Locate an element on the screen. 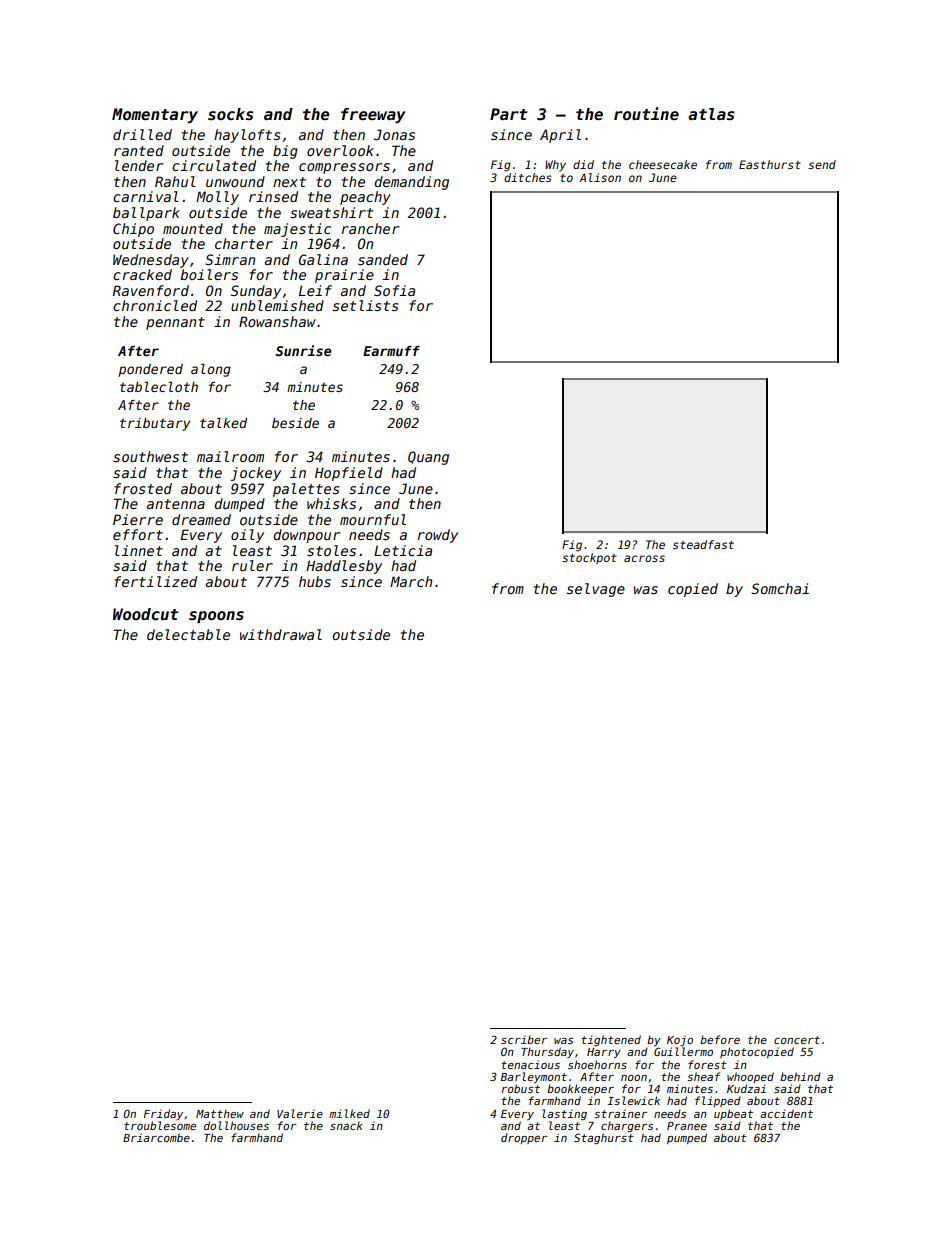 The width and height of the screenshot is (952, 1233). dollhouses is located at coordinates (236, 1125).
